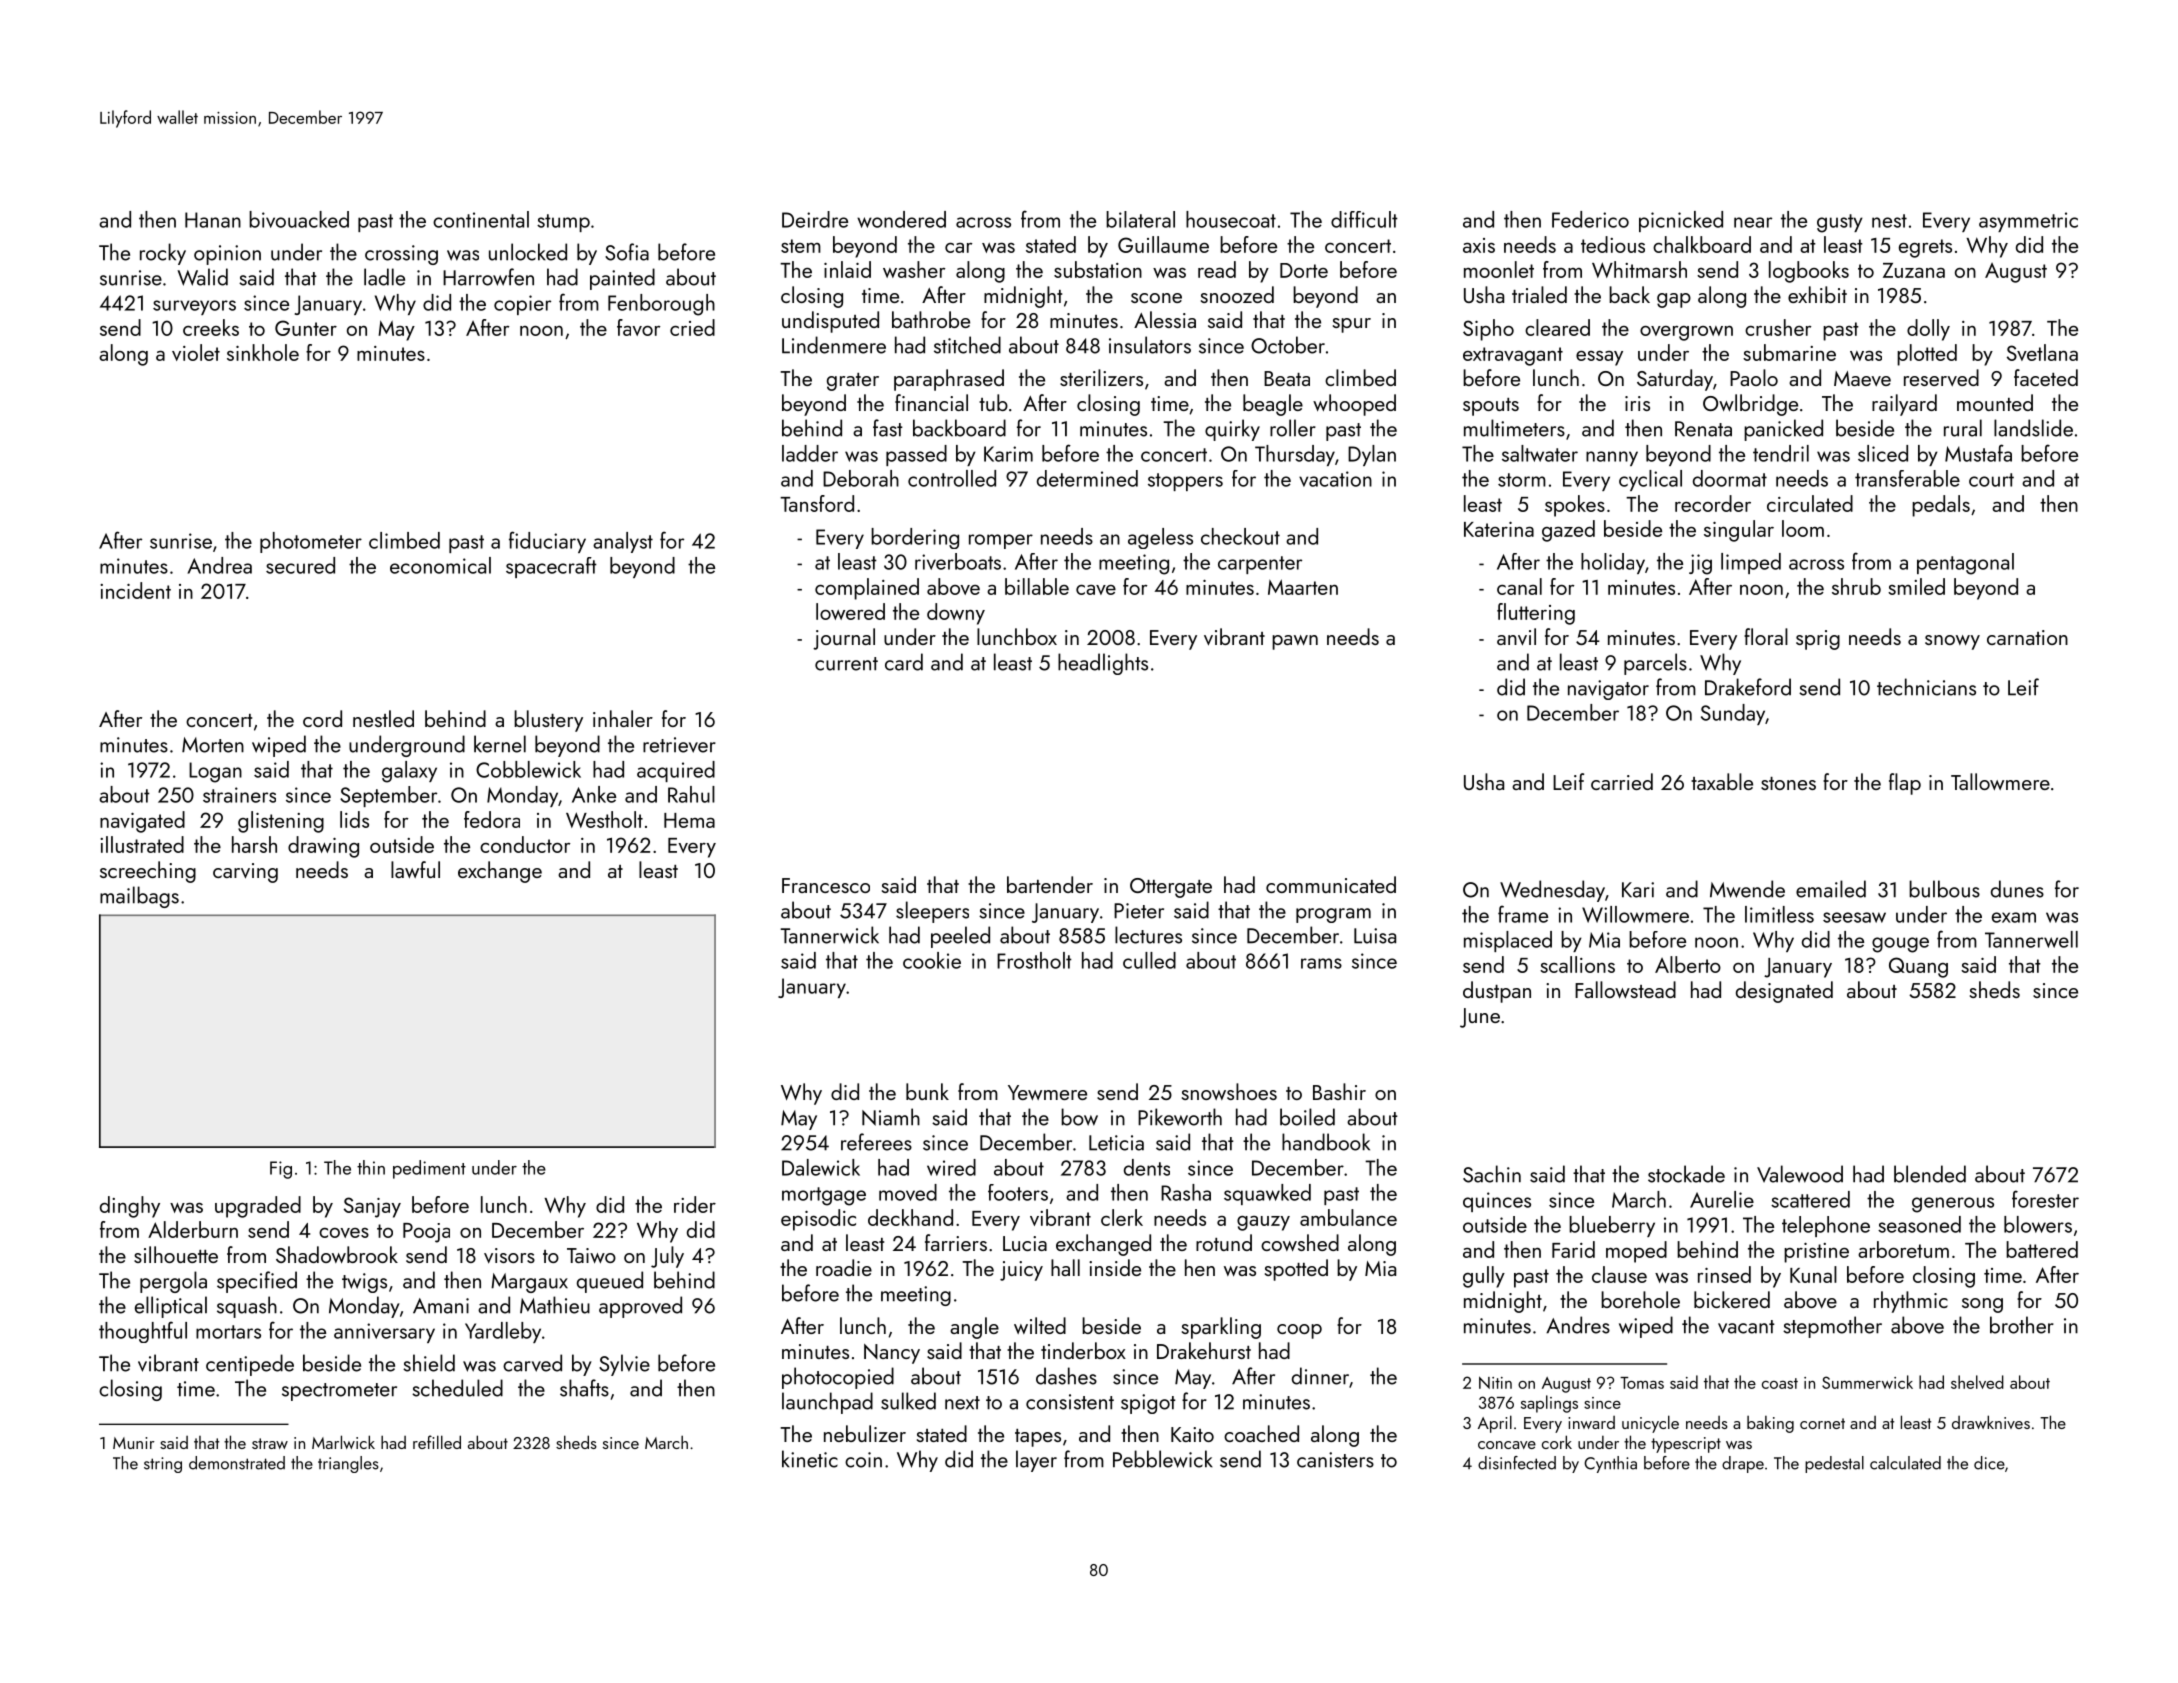 This document has width=2178, height=1683. Describe the element at coordinates (1303, 587) in the document. I see `Maarten` at that location.
